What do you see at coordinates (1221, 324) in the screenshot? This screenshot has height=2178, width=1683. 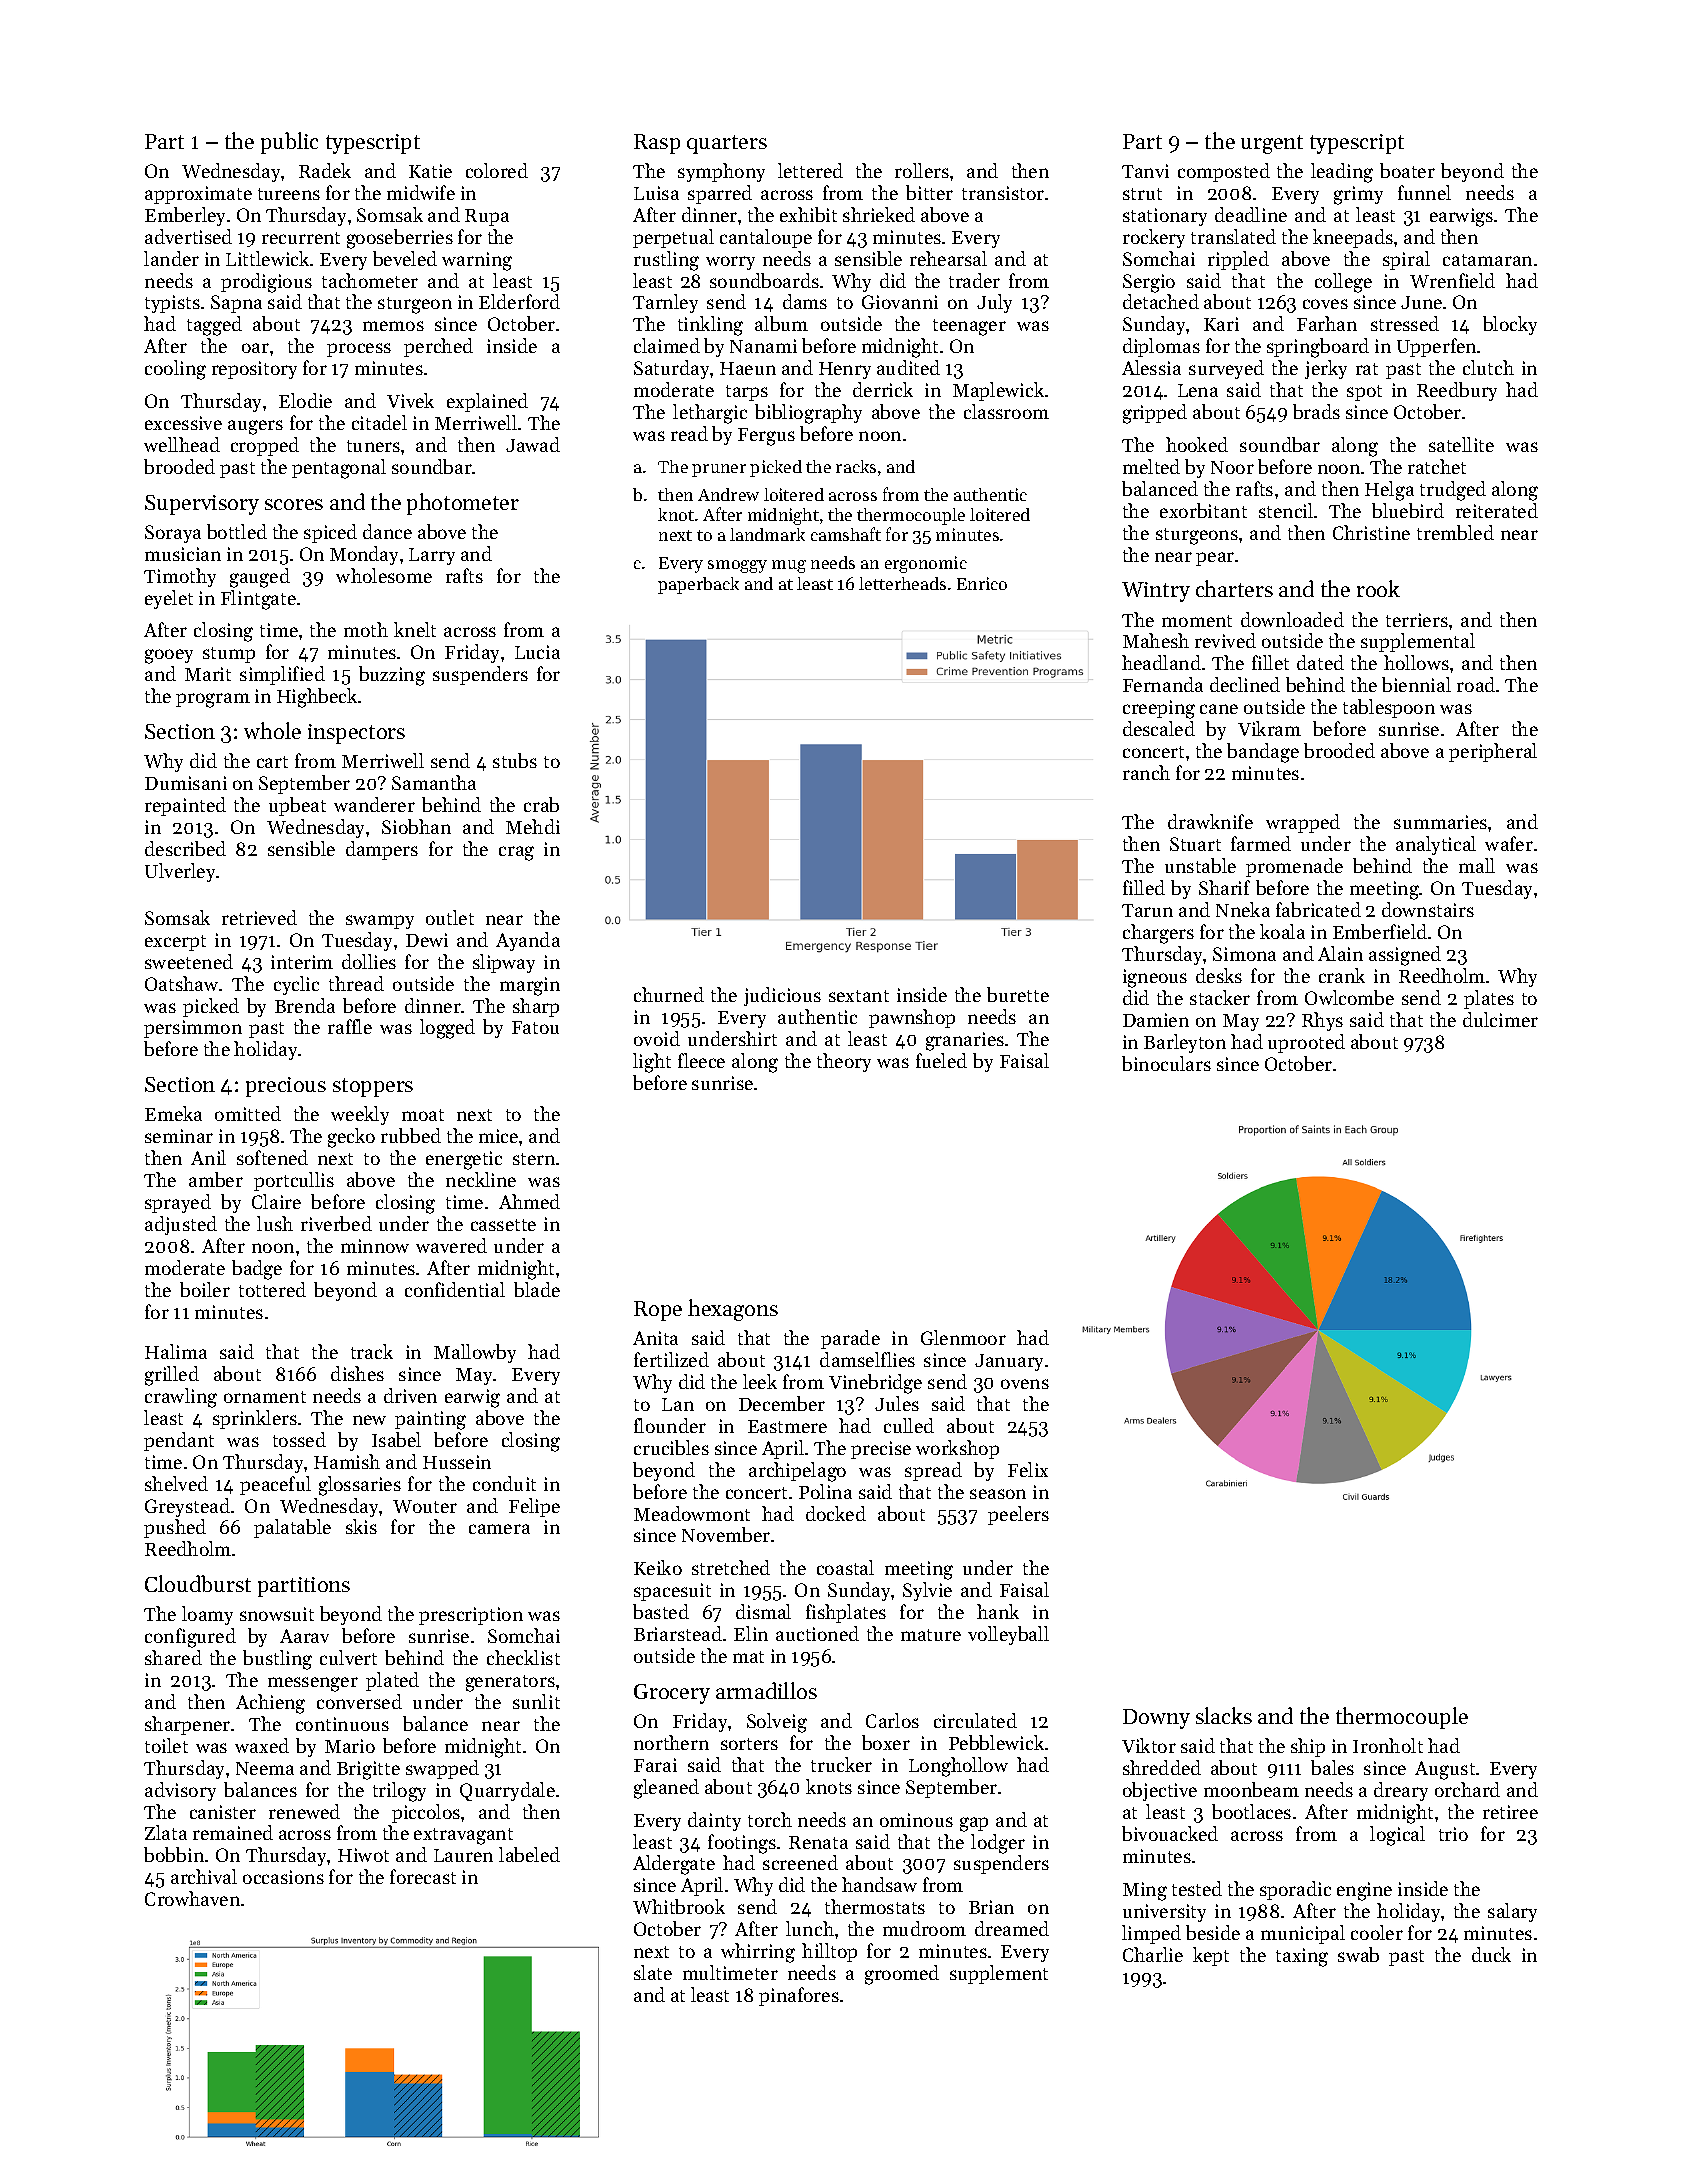 I see `Kari` at bounding box center [1221, 324].
